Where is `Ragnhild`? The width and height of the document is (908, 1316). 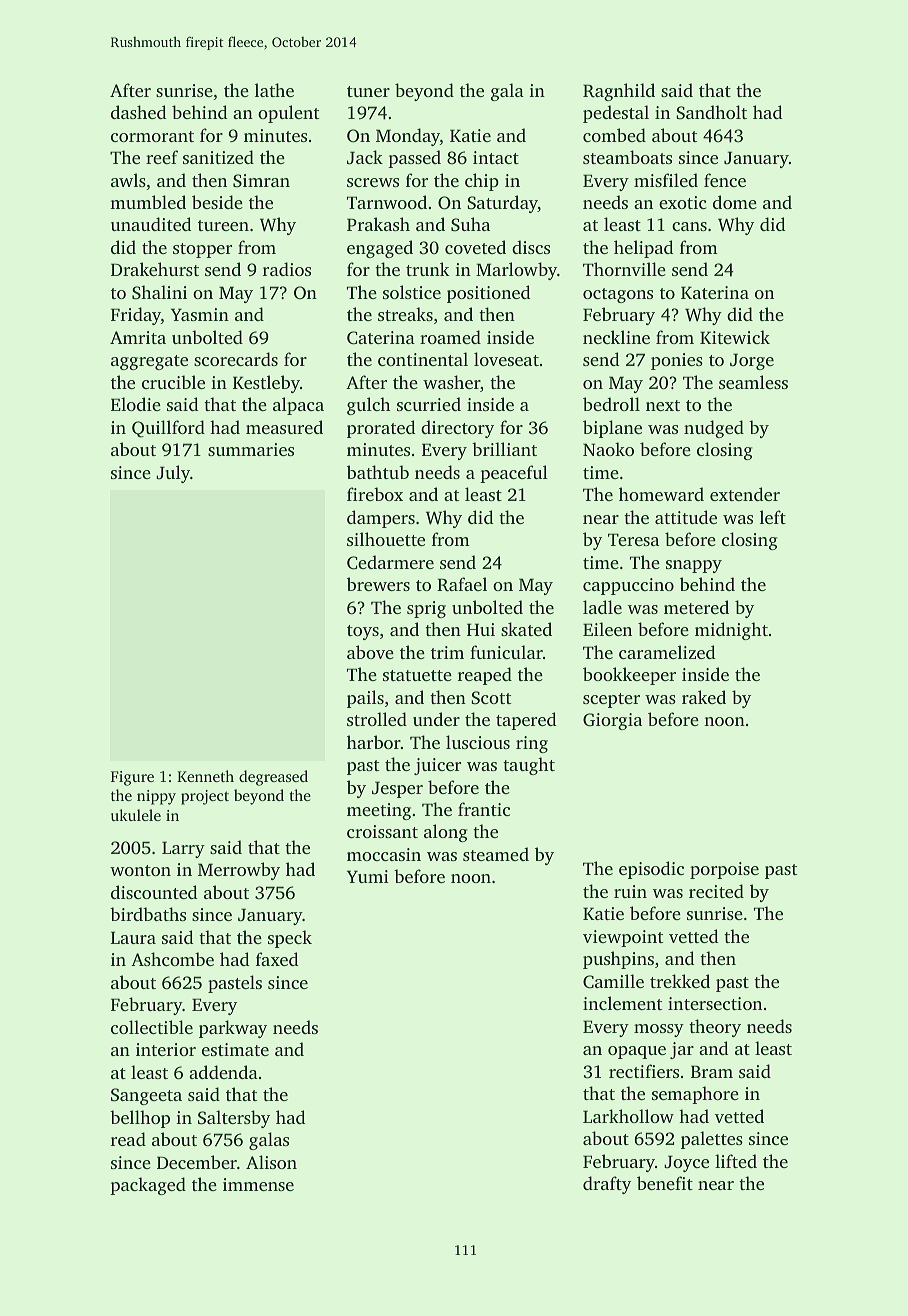
Ragnhild is located at coordinates (619, 92).
